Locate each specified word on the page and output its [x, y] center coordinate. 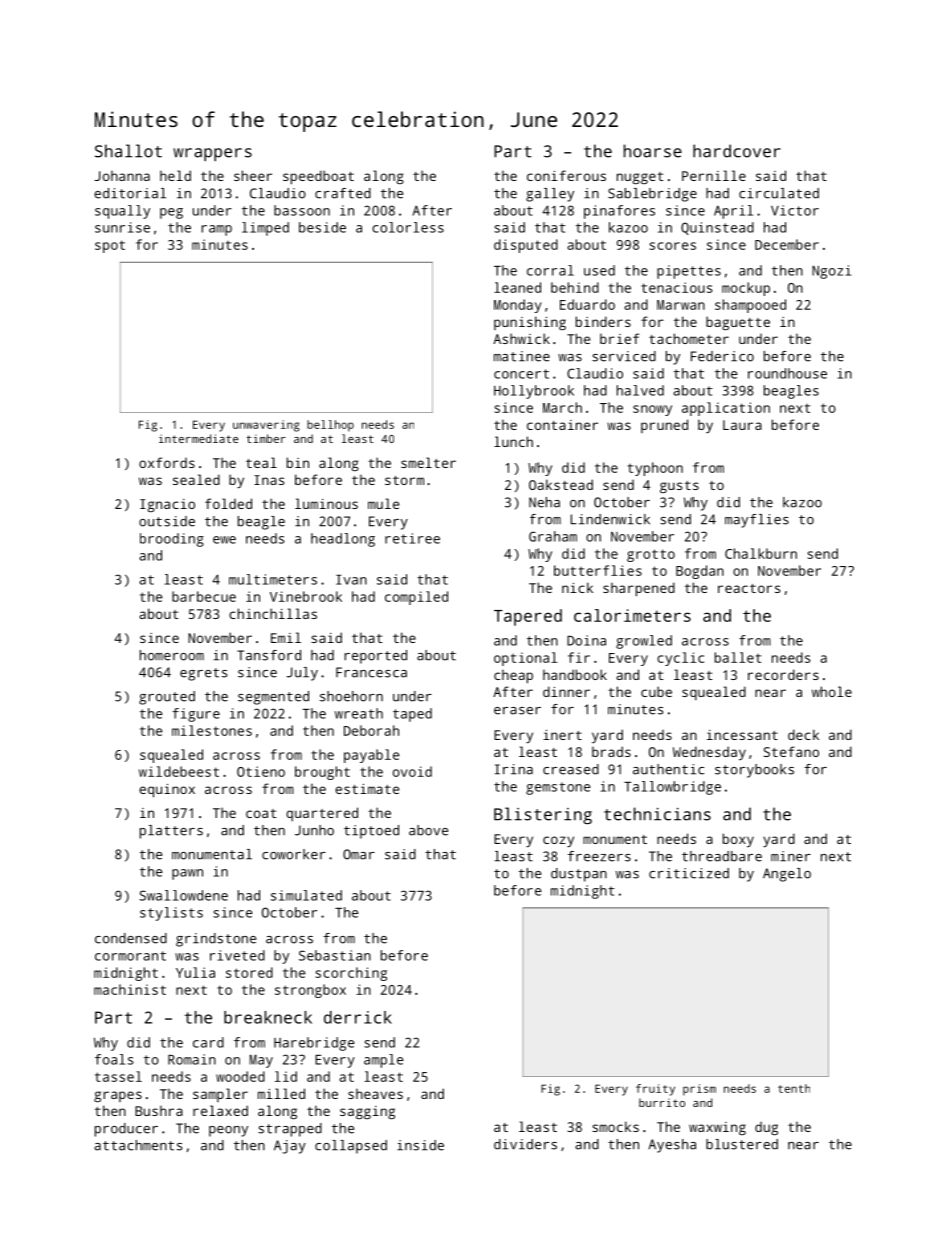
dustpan [579, 875]
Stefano [791, 751]
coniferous [566, 175]
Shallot [128, 151]
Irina [514, 769]
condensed [131, 938]
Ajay [290, 1147]
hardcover [737, 151]
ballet [738, 657]
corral [550, 270]
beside [322, 227]
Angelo [787, 875]
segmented [273, 698]
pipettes [689, 272]
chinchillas [273, 613]
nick [577, 587]
